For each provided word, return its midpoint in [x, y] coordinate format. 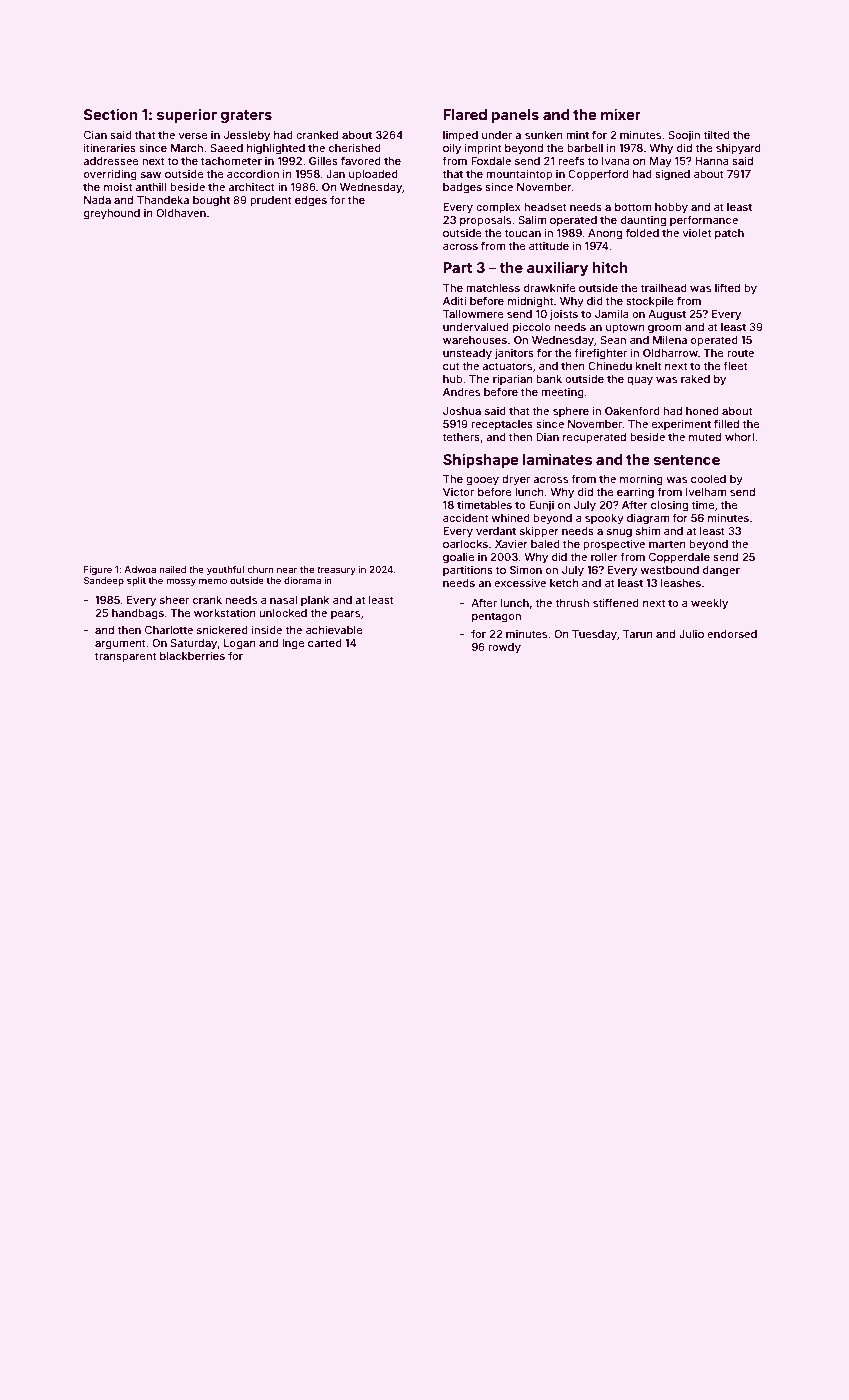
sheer [174, 600]
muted [705, 437]
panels [515, 116]
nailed [172, 569]
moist [118, 187]
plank [315, 601]
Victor [458, 492]
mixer [621, 114]
